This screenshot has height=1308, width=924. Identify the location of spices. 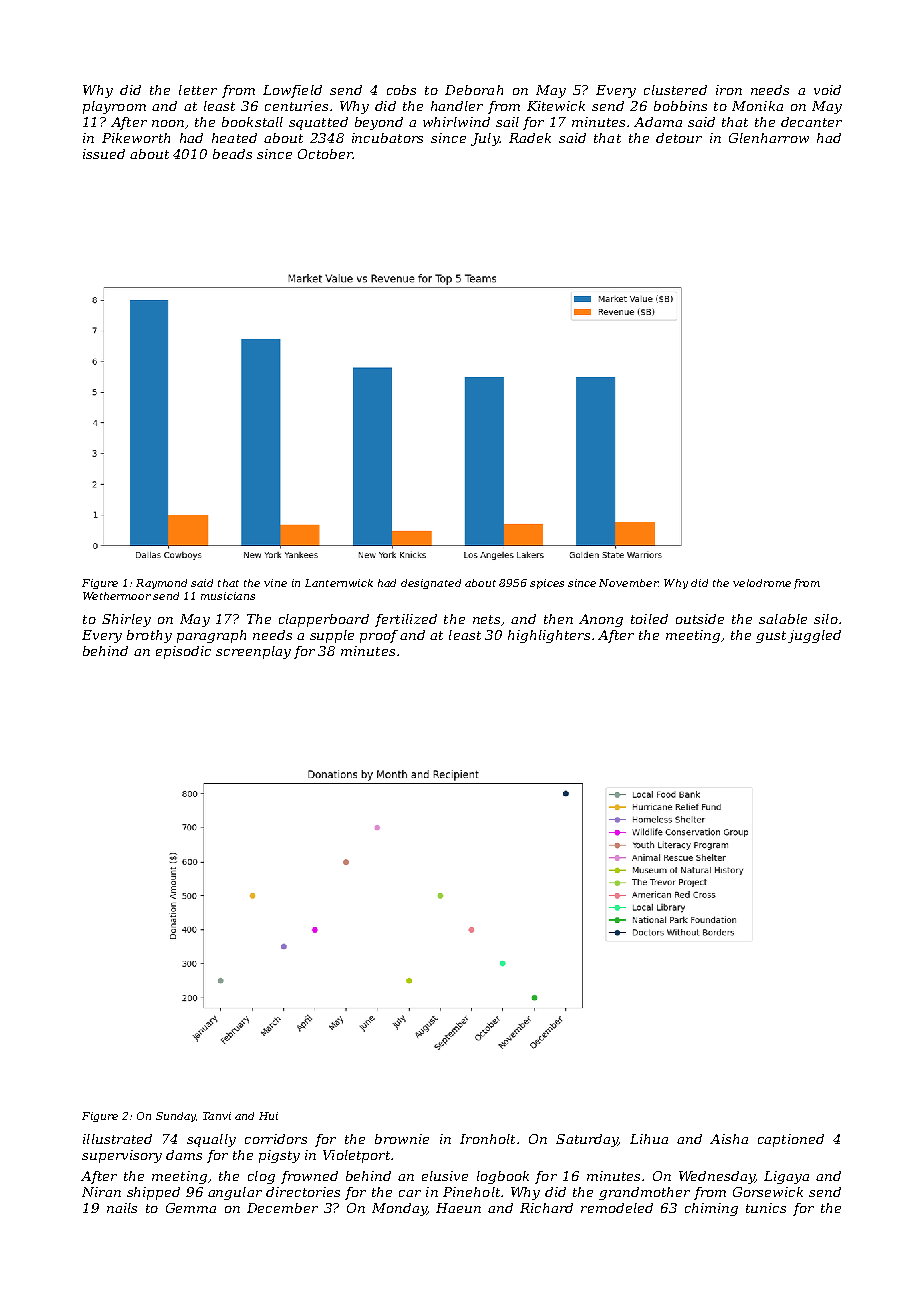
(547, 584).
